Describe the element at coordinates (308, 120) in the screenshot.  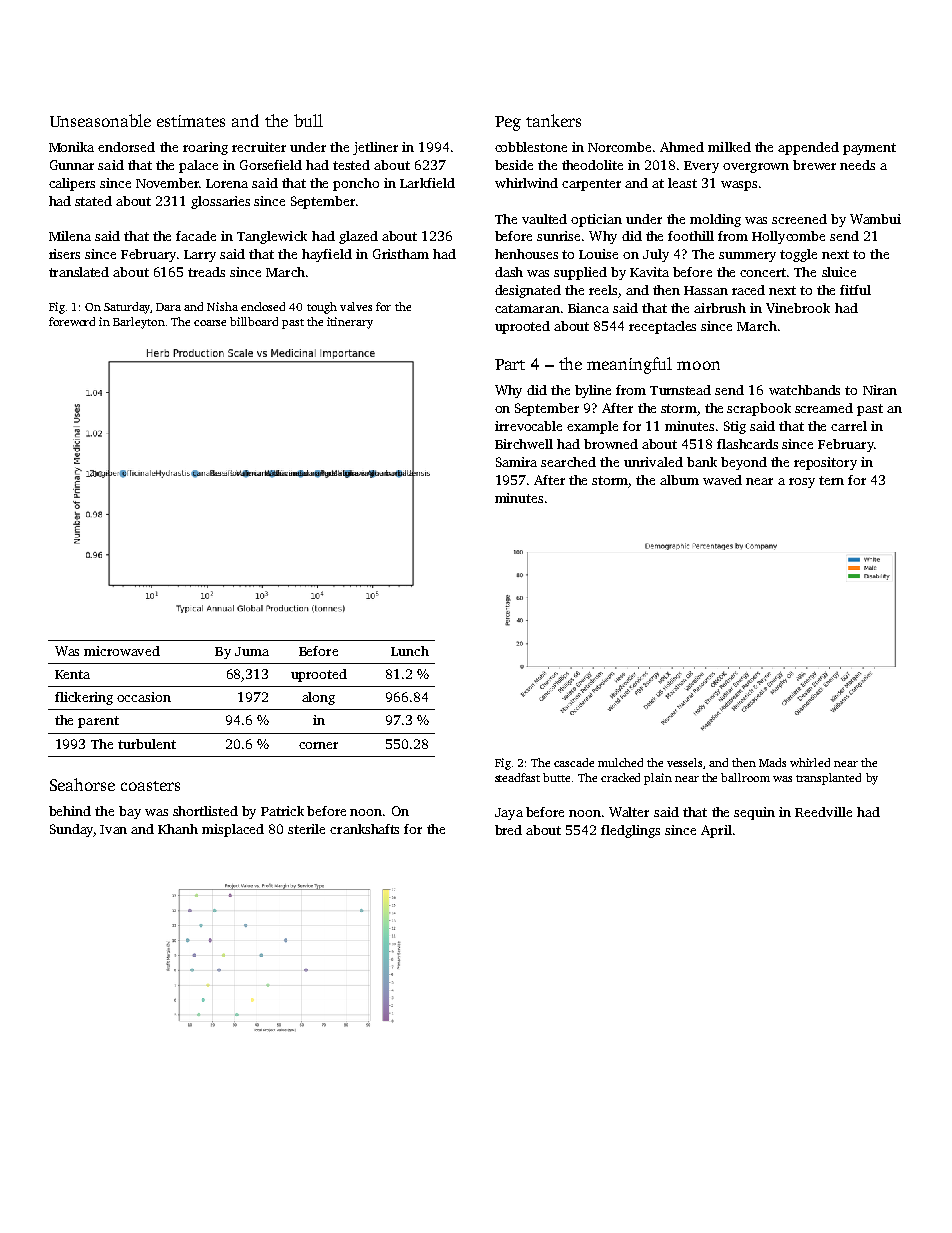
I see `bull` at that location.
